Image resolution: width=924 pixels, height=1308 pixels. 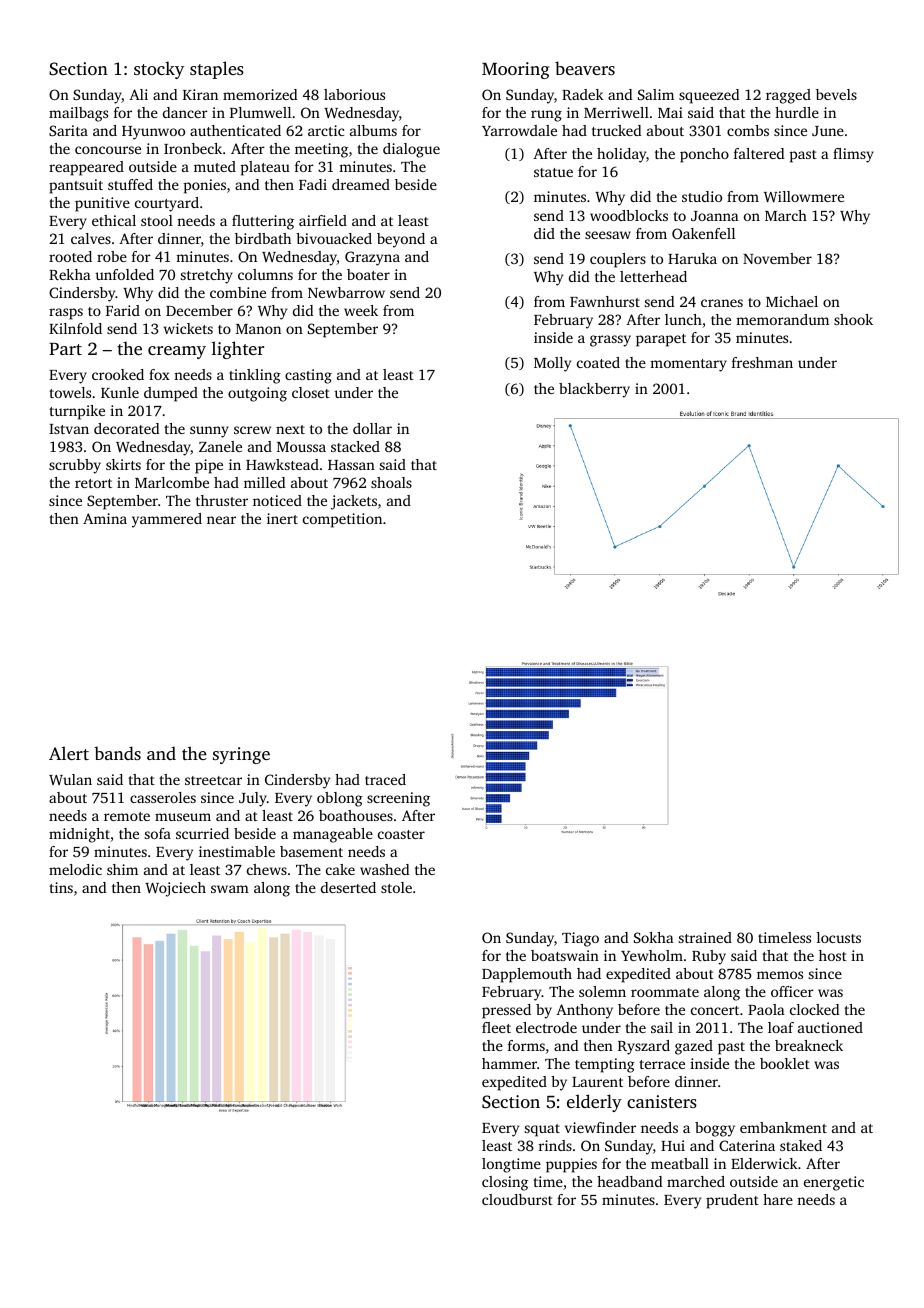 What do you see at coordinates (542, 1130) in the screenshot?
I see `squat` at bounding box center [542, 1130].
